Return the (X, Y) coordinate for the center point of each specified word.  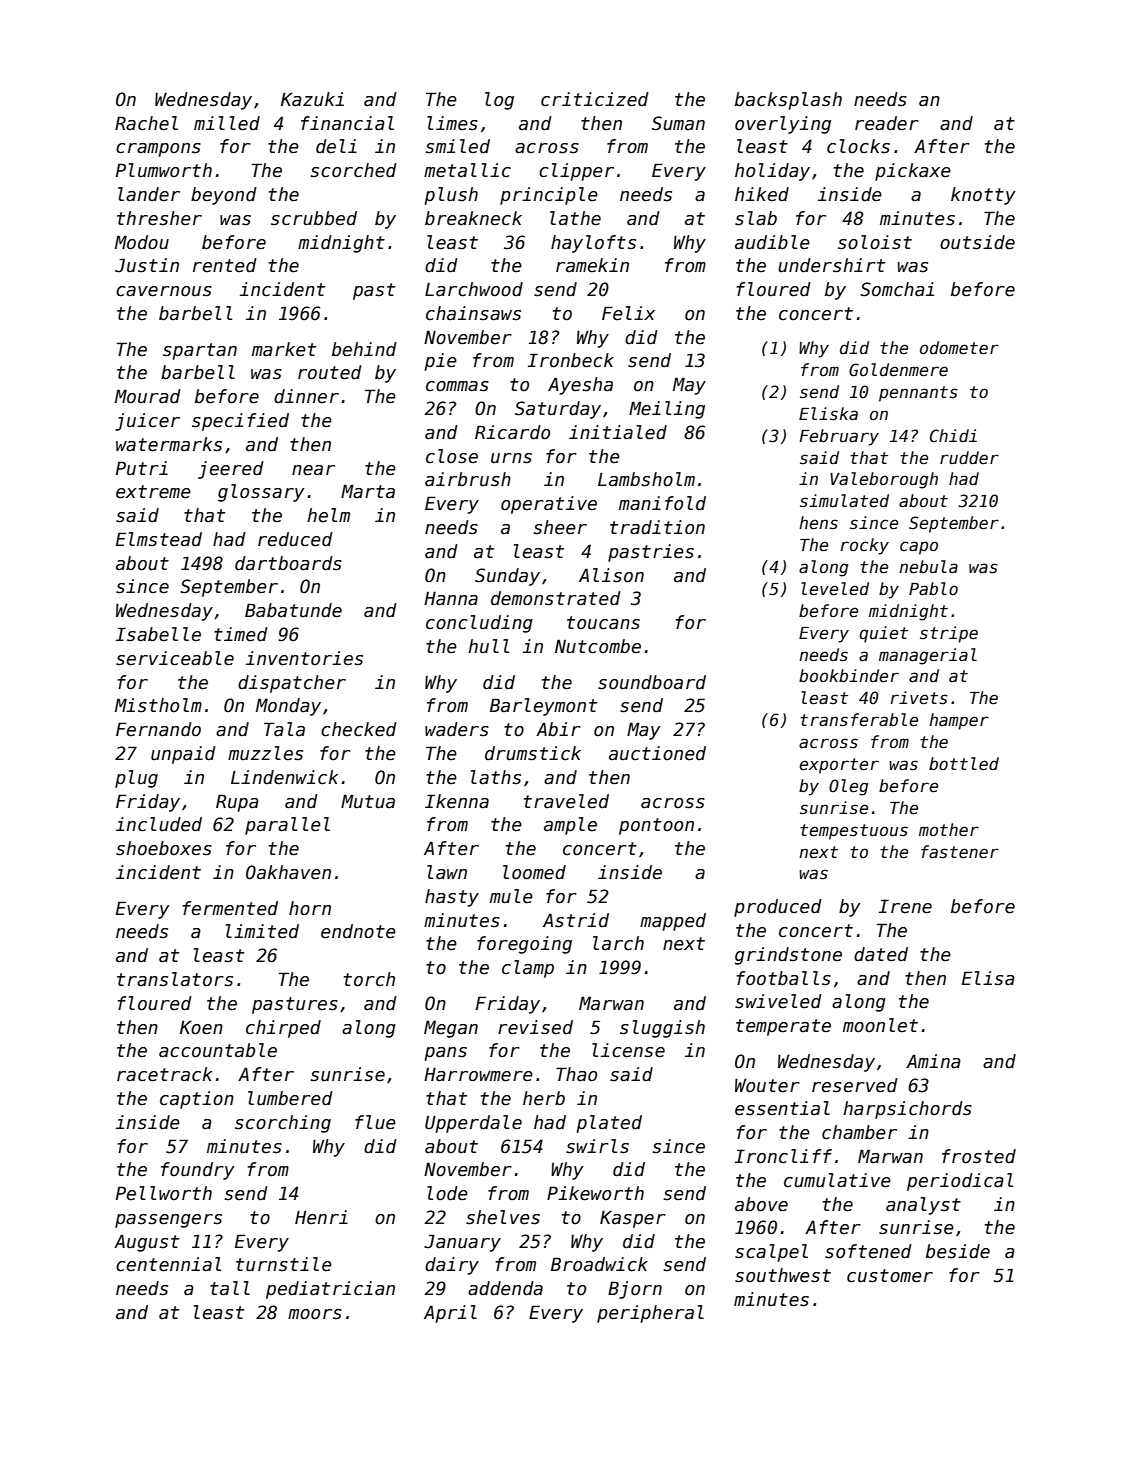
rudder (969, 458)
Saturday (558, 410)
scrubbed (314, 218)
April (450, 1314)
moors (315, 1314)
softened (868, 1251)
